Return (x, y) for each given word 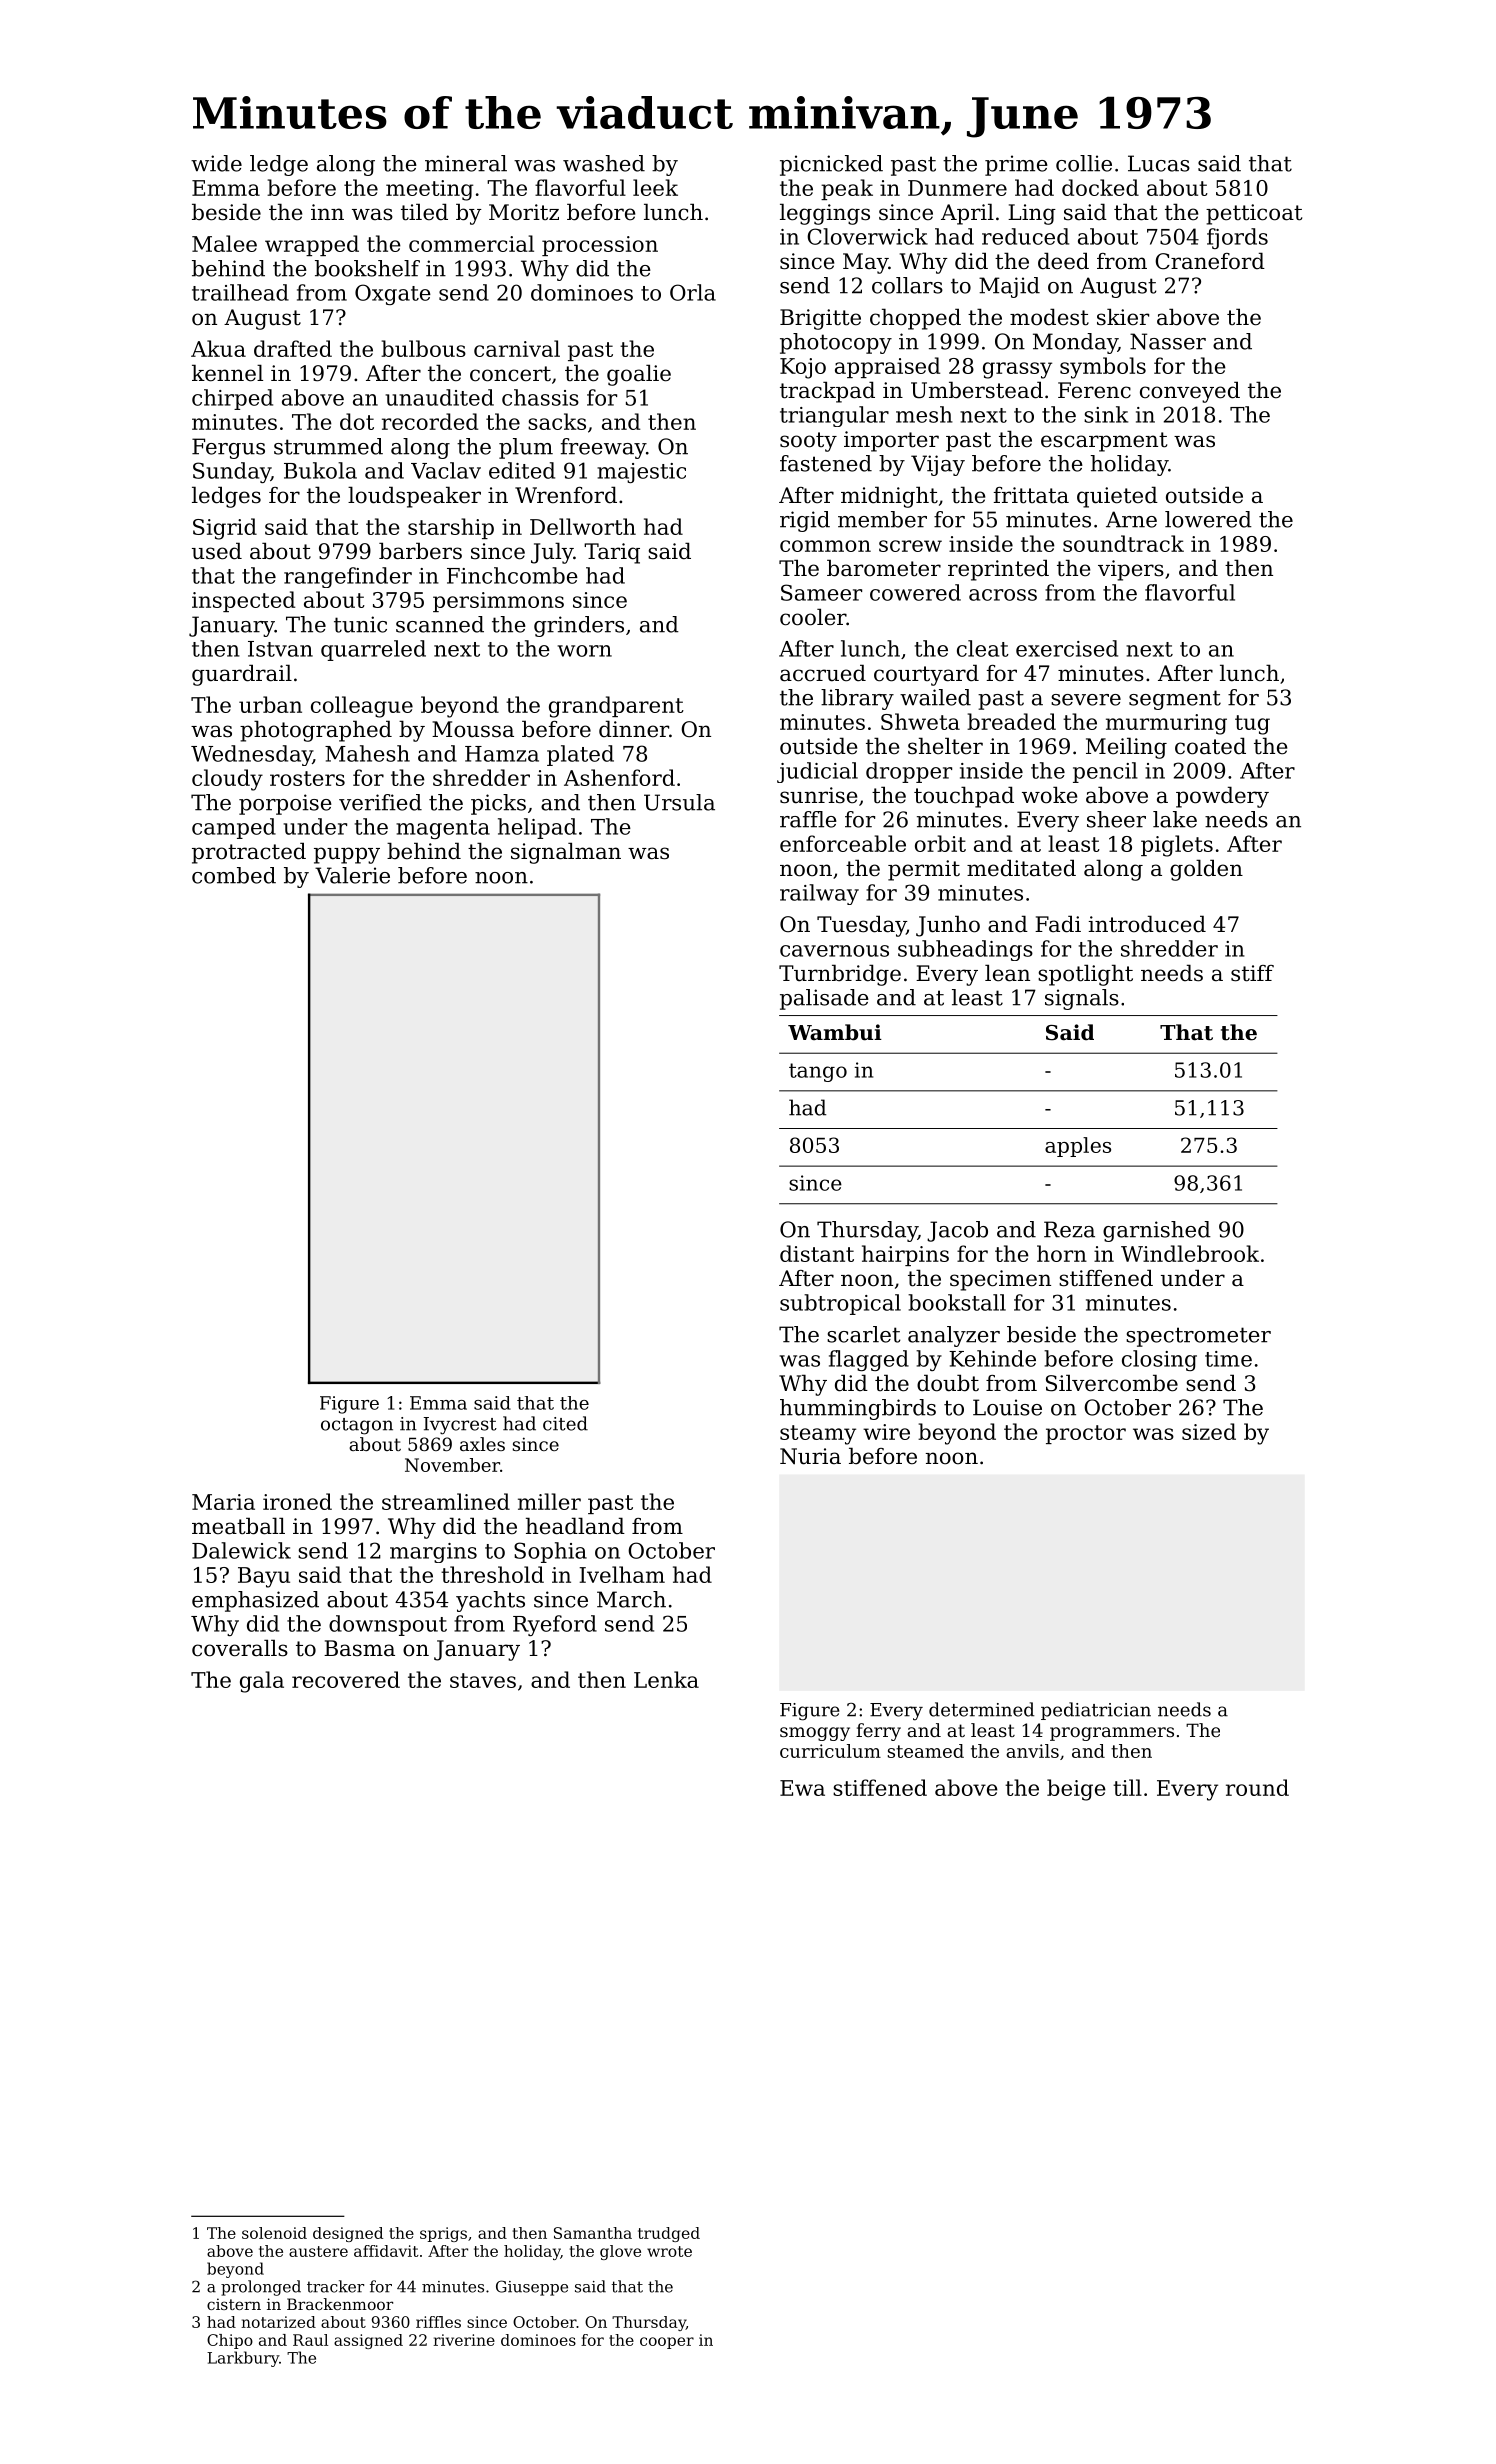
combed (234, 875)
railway (819, 894)
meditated (1021, 868)
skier (1123, 317)
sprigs (443, 2234)
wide (216, 163)
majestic (641, 473)
